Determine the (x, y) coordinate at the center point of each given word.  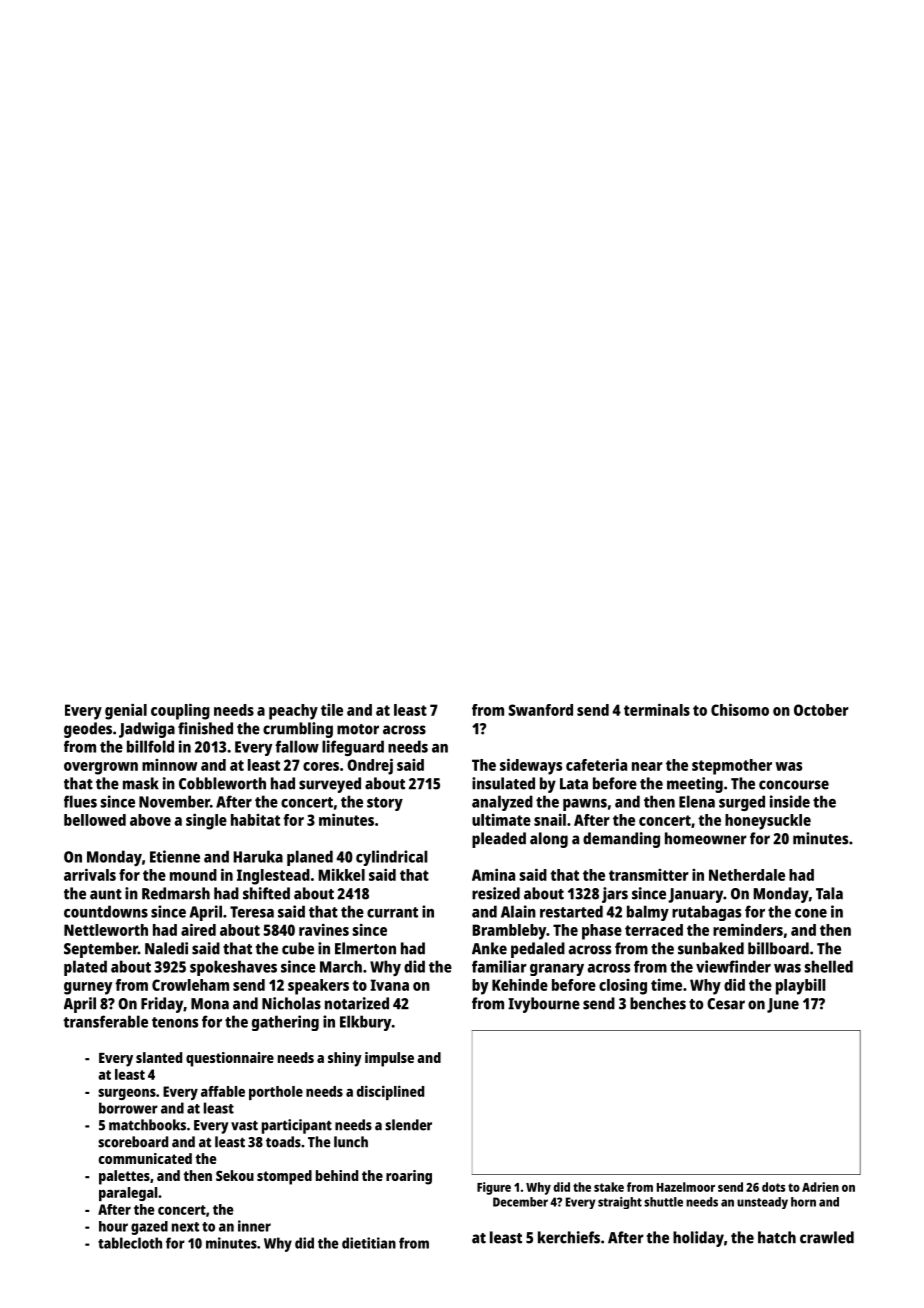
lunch (351, 1142)
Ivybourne (544, 1005)
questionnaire (230, 1059)
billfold (150, 746)
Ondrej (370, 766)
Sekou (235, 1175)
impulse (389, 1059)
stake (609, 1187)
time (666, 985)
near (647, 766)
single (206, 821)
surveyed (330, 785)
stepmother (732, 767)
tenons (175, 1022)
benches (658, 1003)
